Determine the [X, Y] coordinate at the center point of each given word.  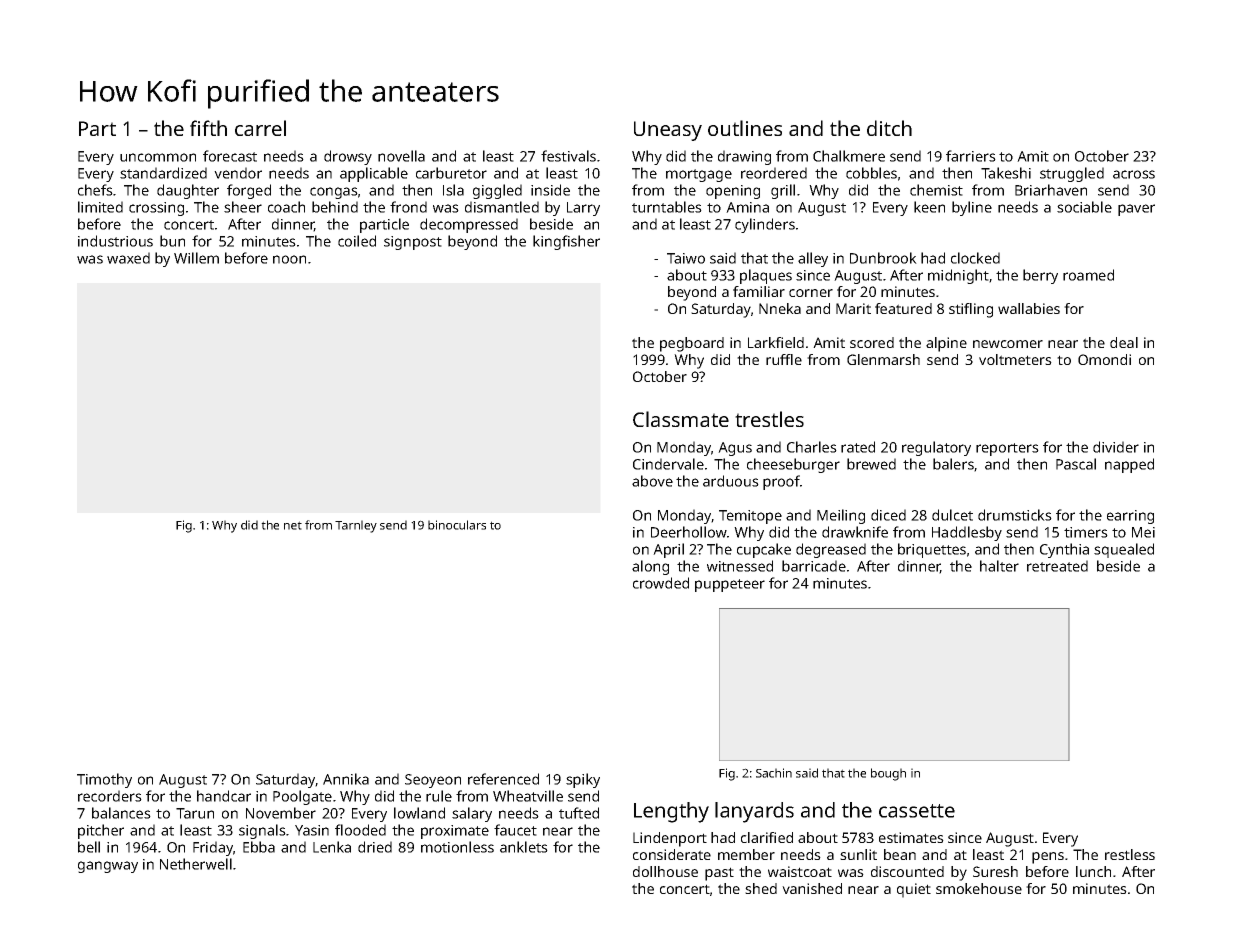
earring [1130, 517]
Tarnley [356, 526]
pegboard [692, 344]
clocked [975, 258]
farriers [971, 156]
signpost [413, 243]
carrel [260, 128]
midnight [958, 276]
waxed [128, 258]
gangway [108, 867]
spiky [583, 780]
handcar [224, 796]
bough [888, 774]
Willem [196, 258]
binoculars [457, 525]
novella [401, 156]
